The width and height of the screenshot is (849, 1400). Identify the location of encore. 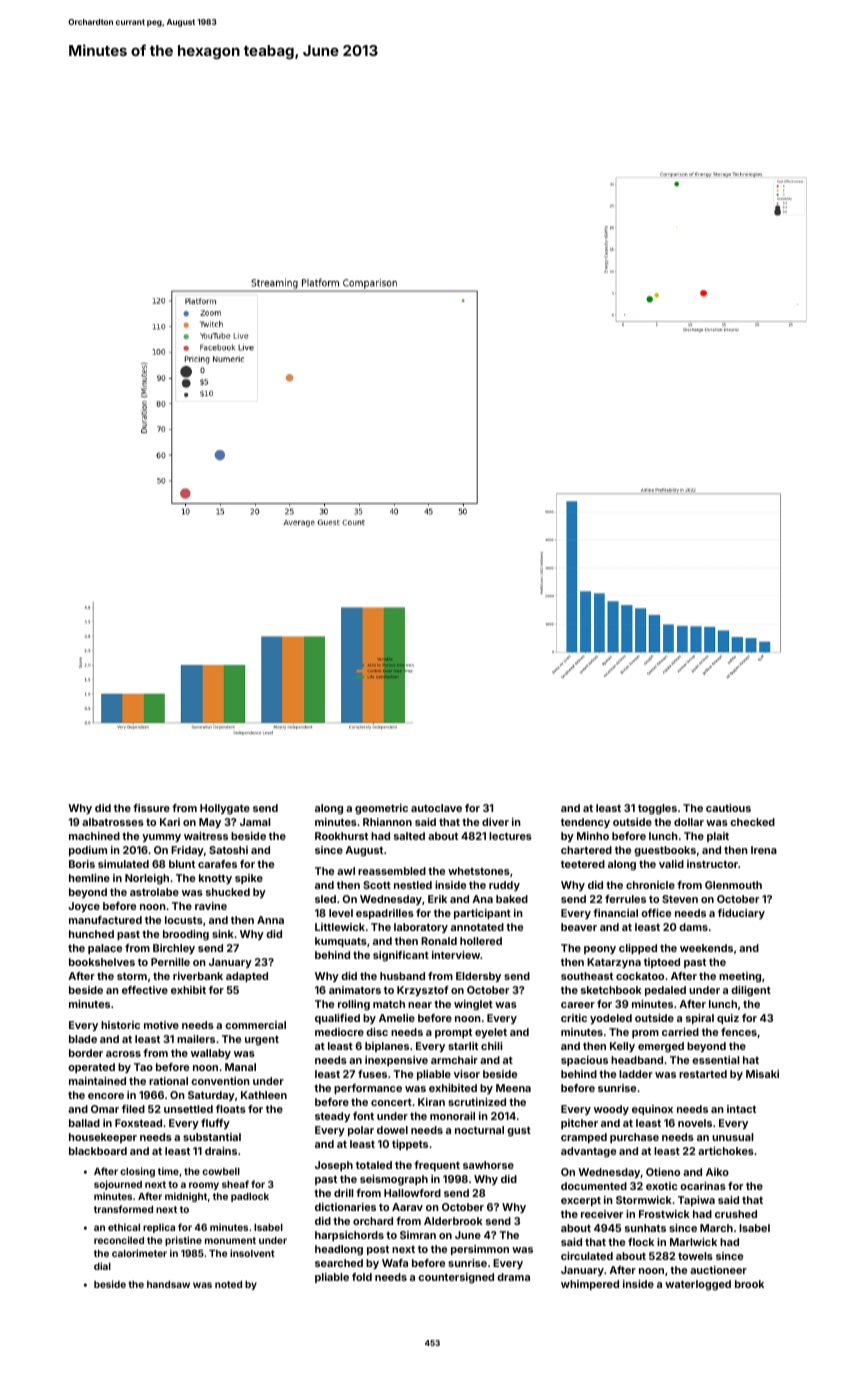
(106, 1096).
